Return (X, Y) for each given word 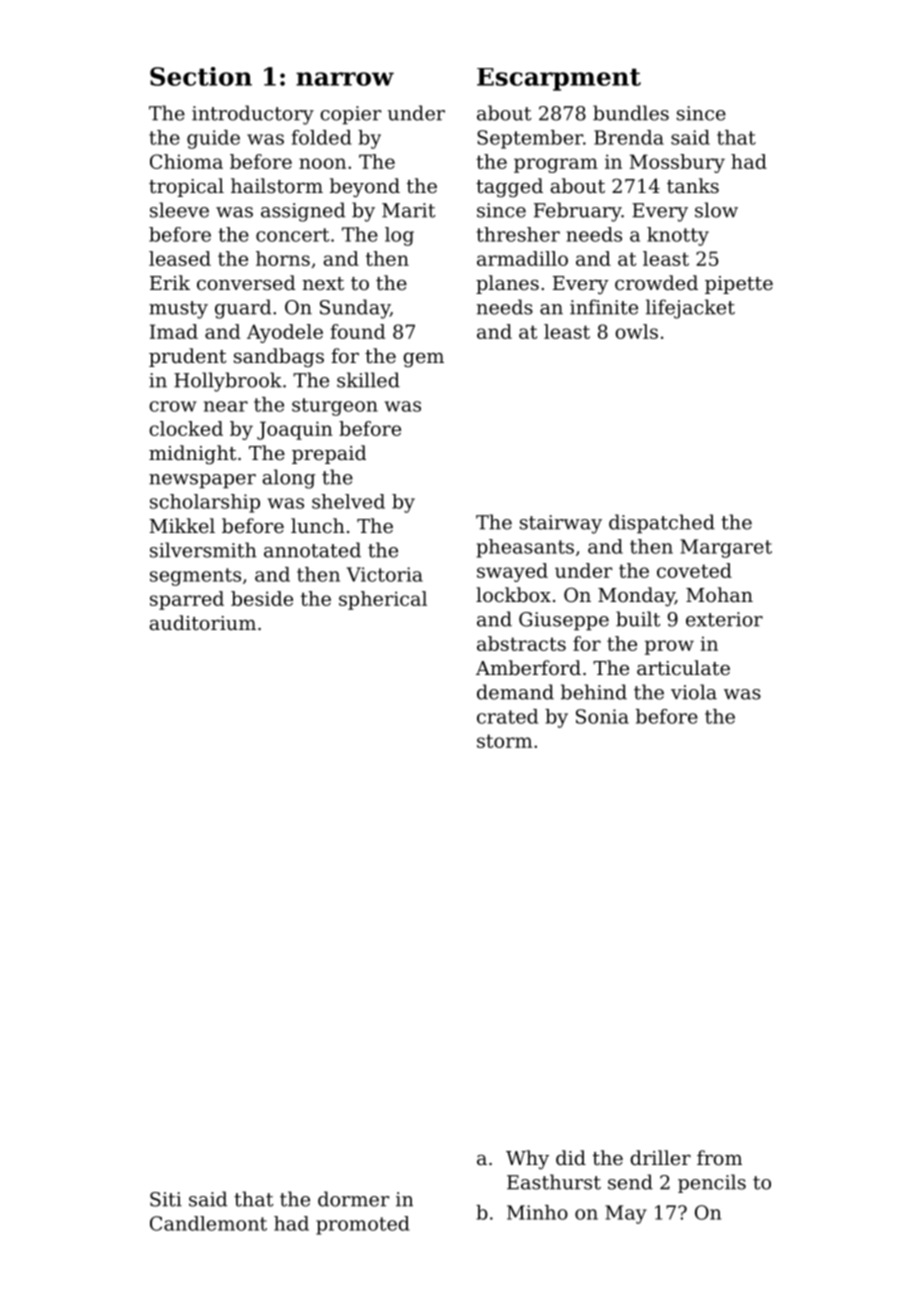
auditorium (203, 622)
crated (507, 716)
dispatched (662, 524)
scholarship (205, 503)
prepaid (329, 454)
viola (694, 692)
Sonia (602, 716)
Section (201, 76)
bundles (631, 113)
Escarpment (559, 79)
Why (527, 1160)
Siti (166, 1199)
